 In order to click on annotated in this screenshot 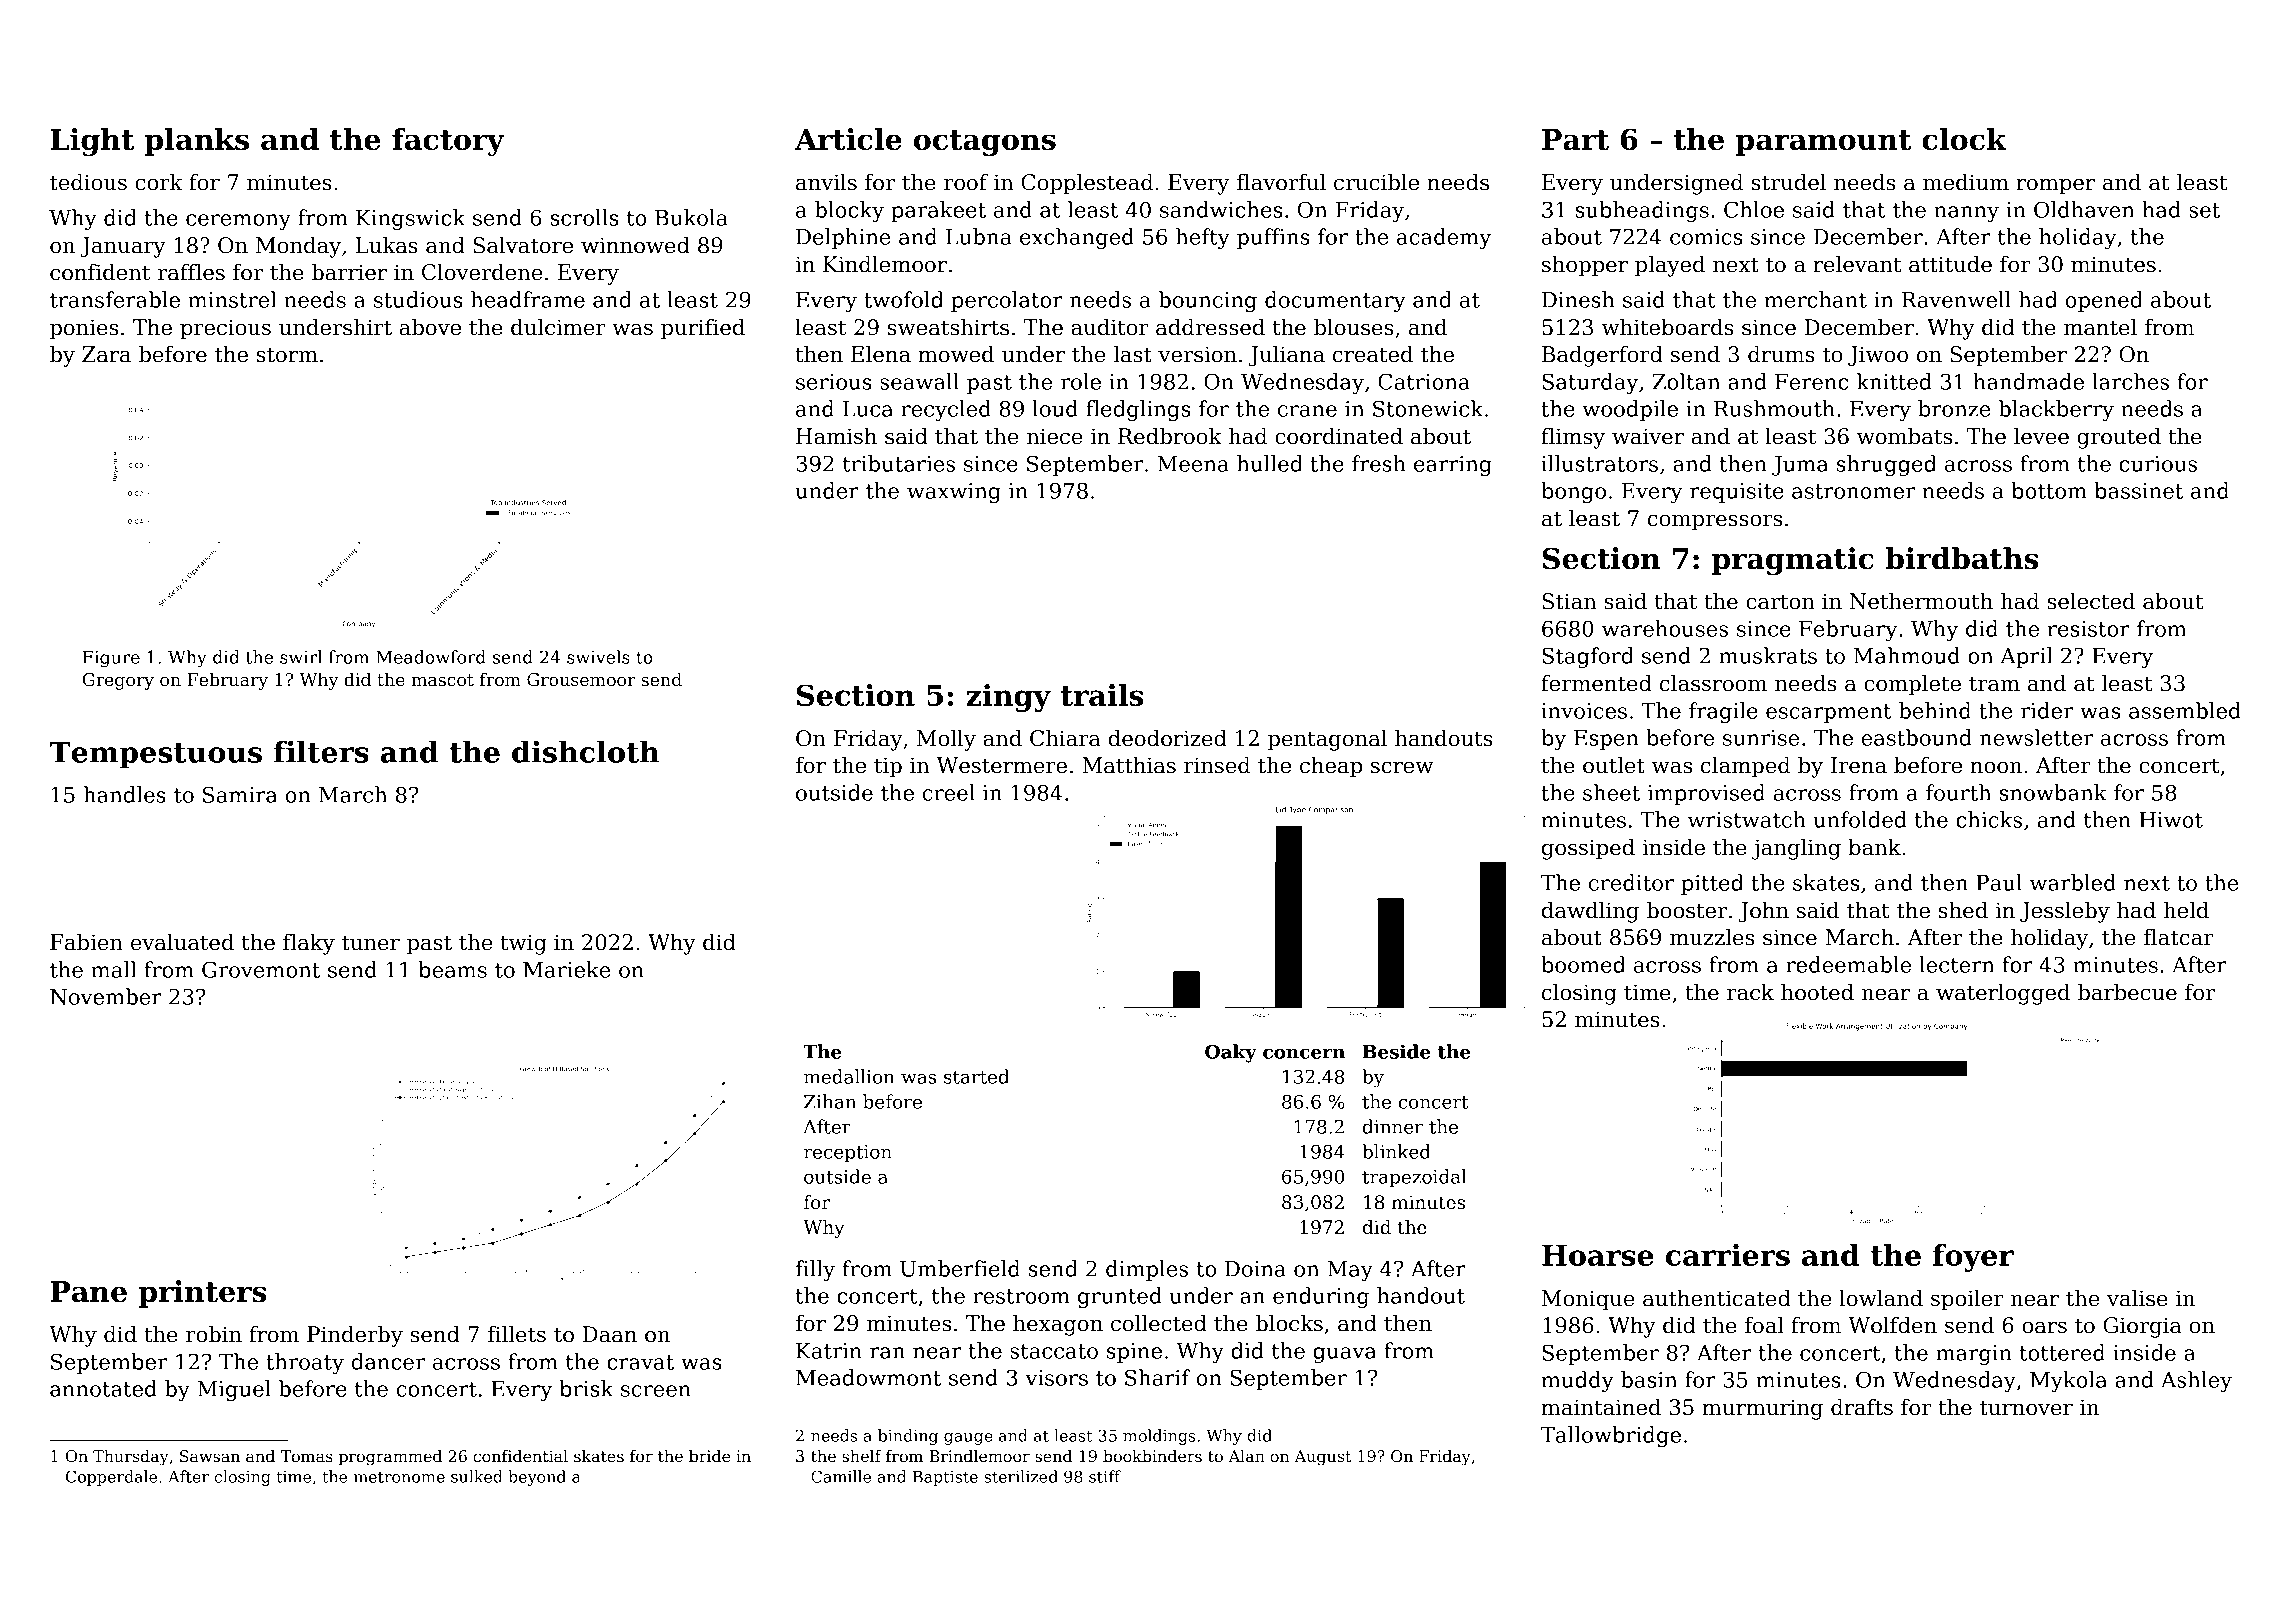, I will do `click(103, 1388)`.
